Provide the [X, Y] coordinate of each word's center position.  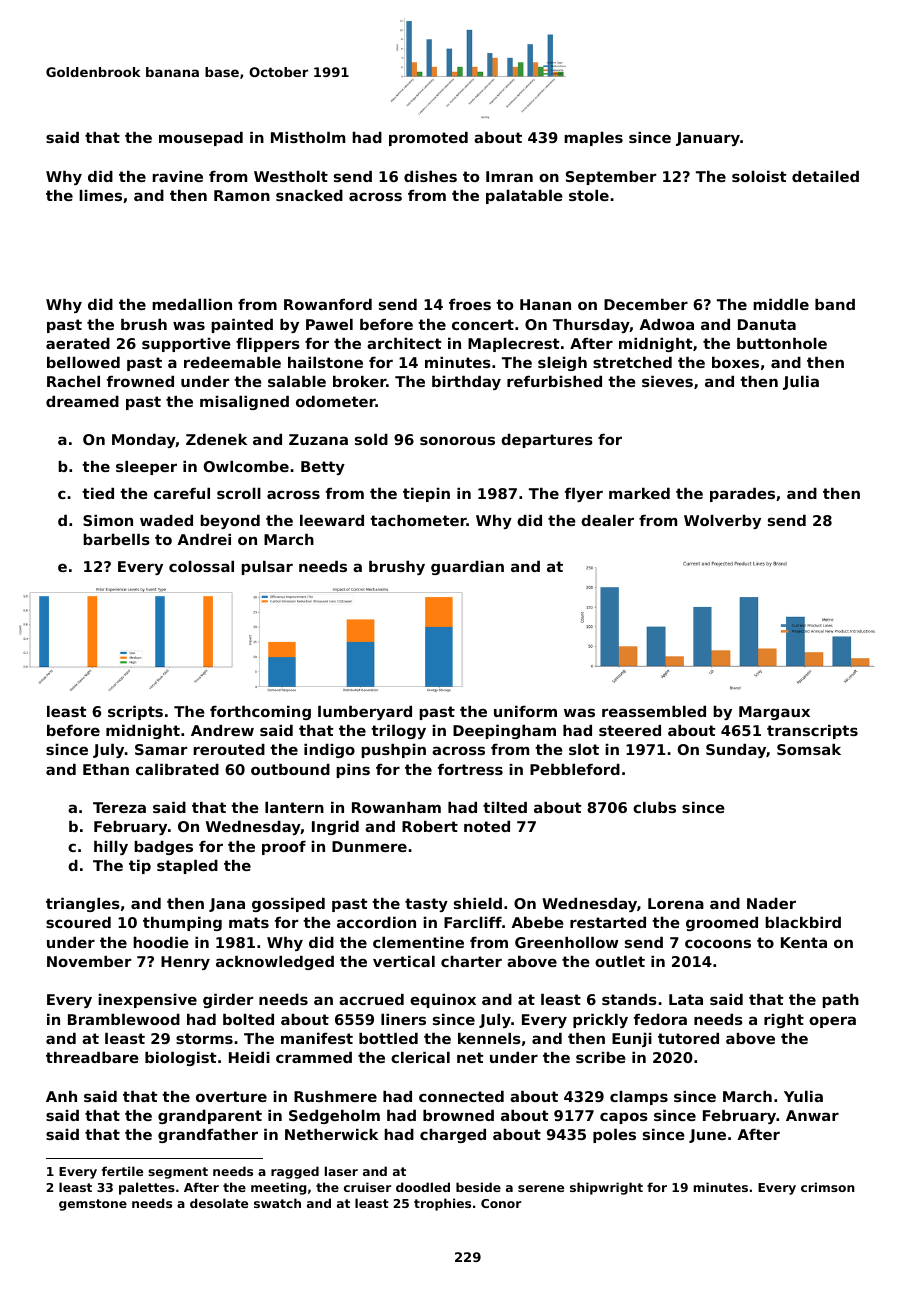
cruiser [368, 1187]
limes [100, 195]
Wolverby [722, 522]
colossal [201, 566]
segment [178, 1173]
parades [742, 495]
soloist [759, 176]
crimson [828, 1187]
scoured [78, 922]
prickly [600, 1021]
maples [593, 139]
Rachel [73, 381]
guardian [467, 568]
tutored [688, 1038]
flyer [584, 495]
